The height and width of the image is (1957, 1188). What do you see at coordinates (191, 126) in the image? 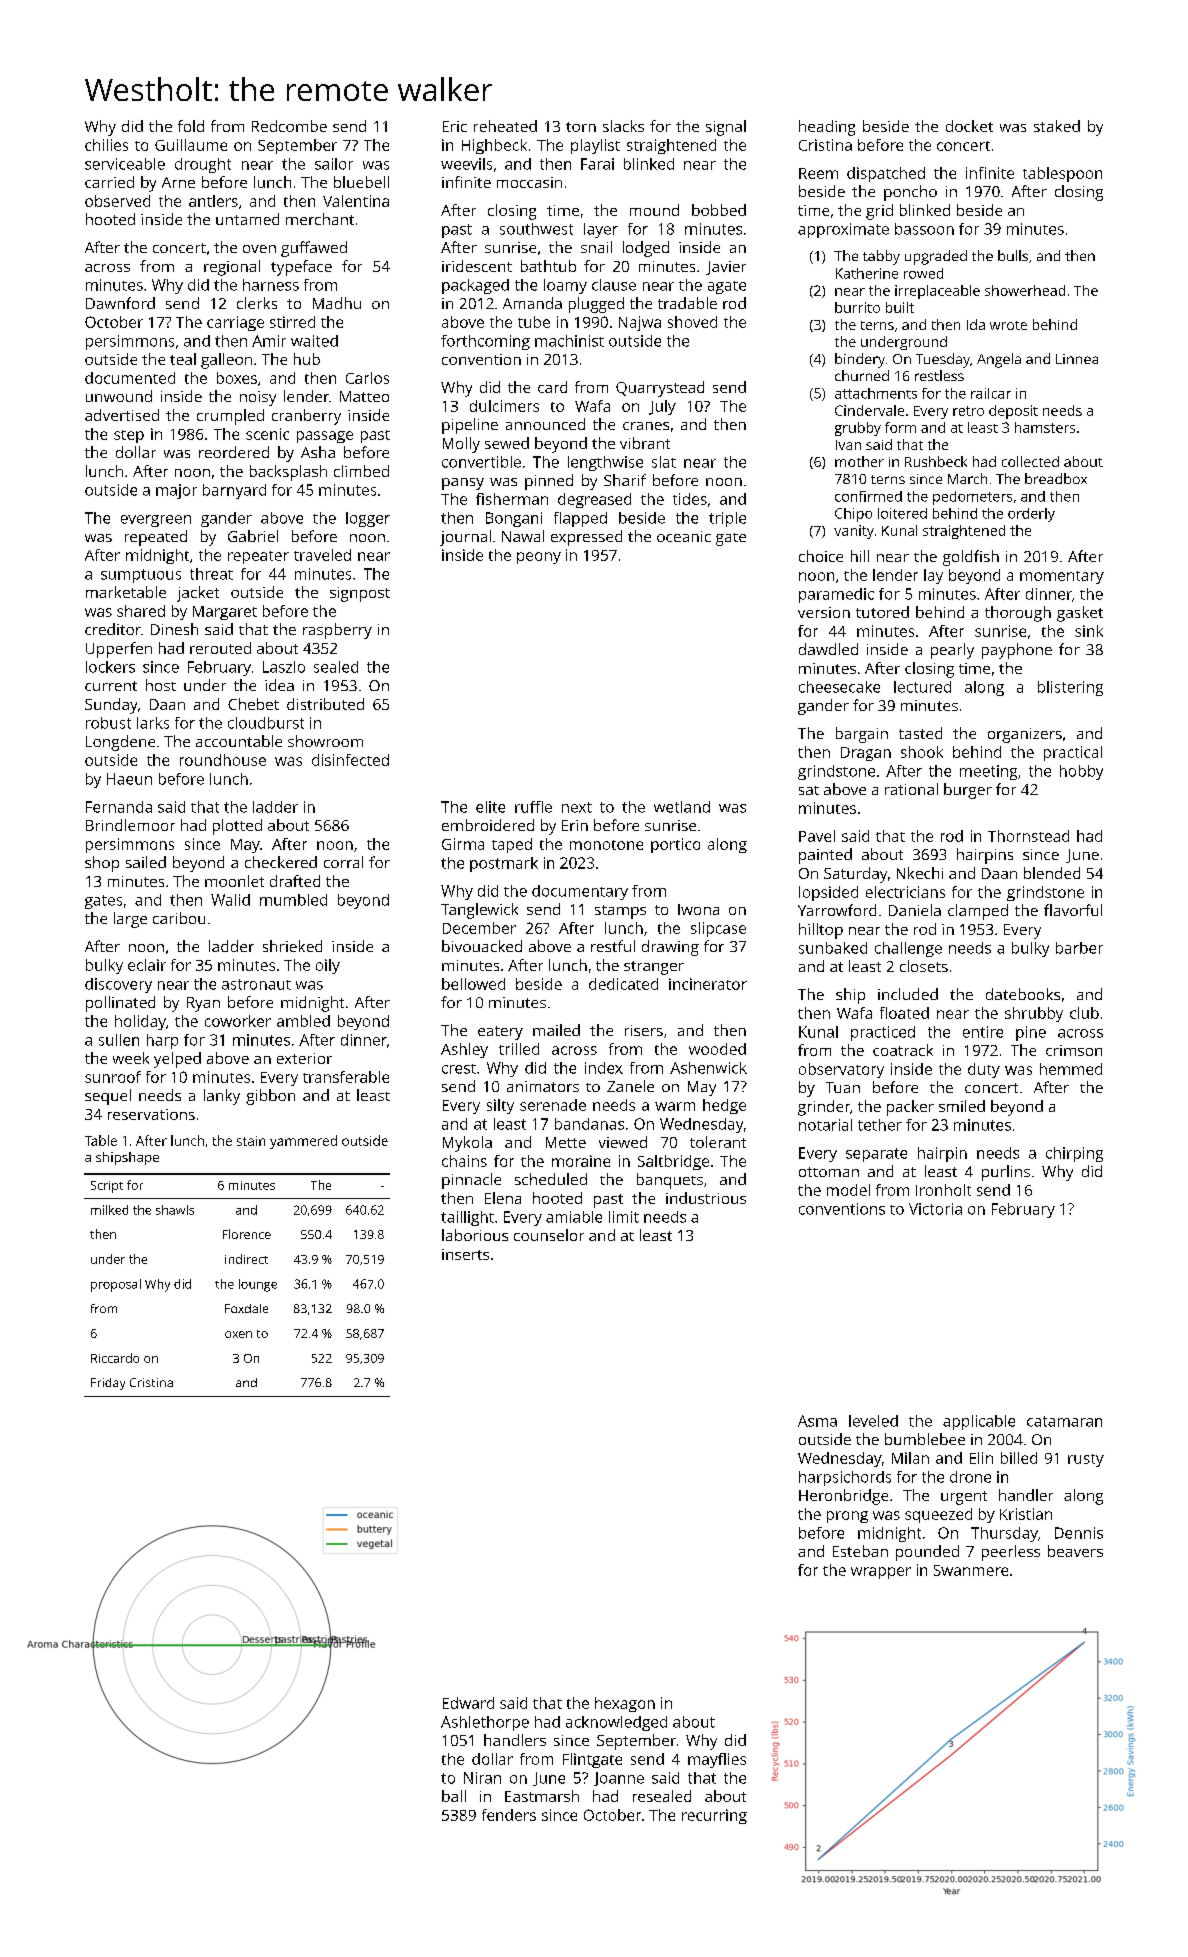
I see `fold` at bounding box center [191, 126].
